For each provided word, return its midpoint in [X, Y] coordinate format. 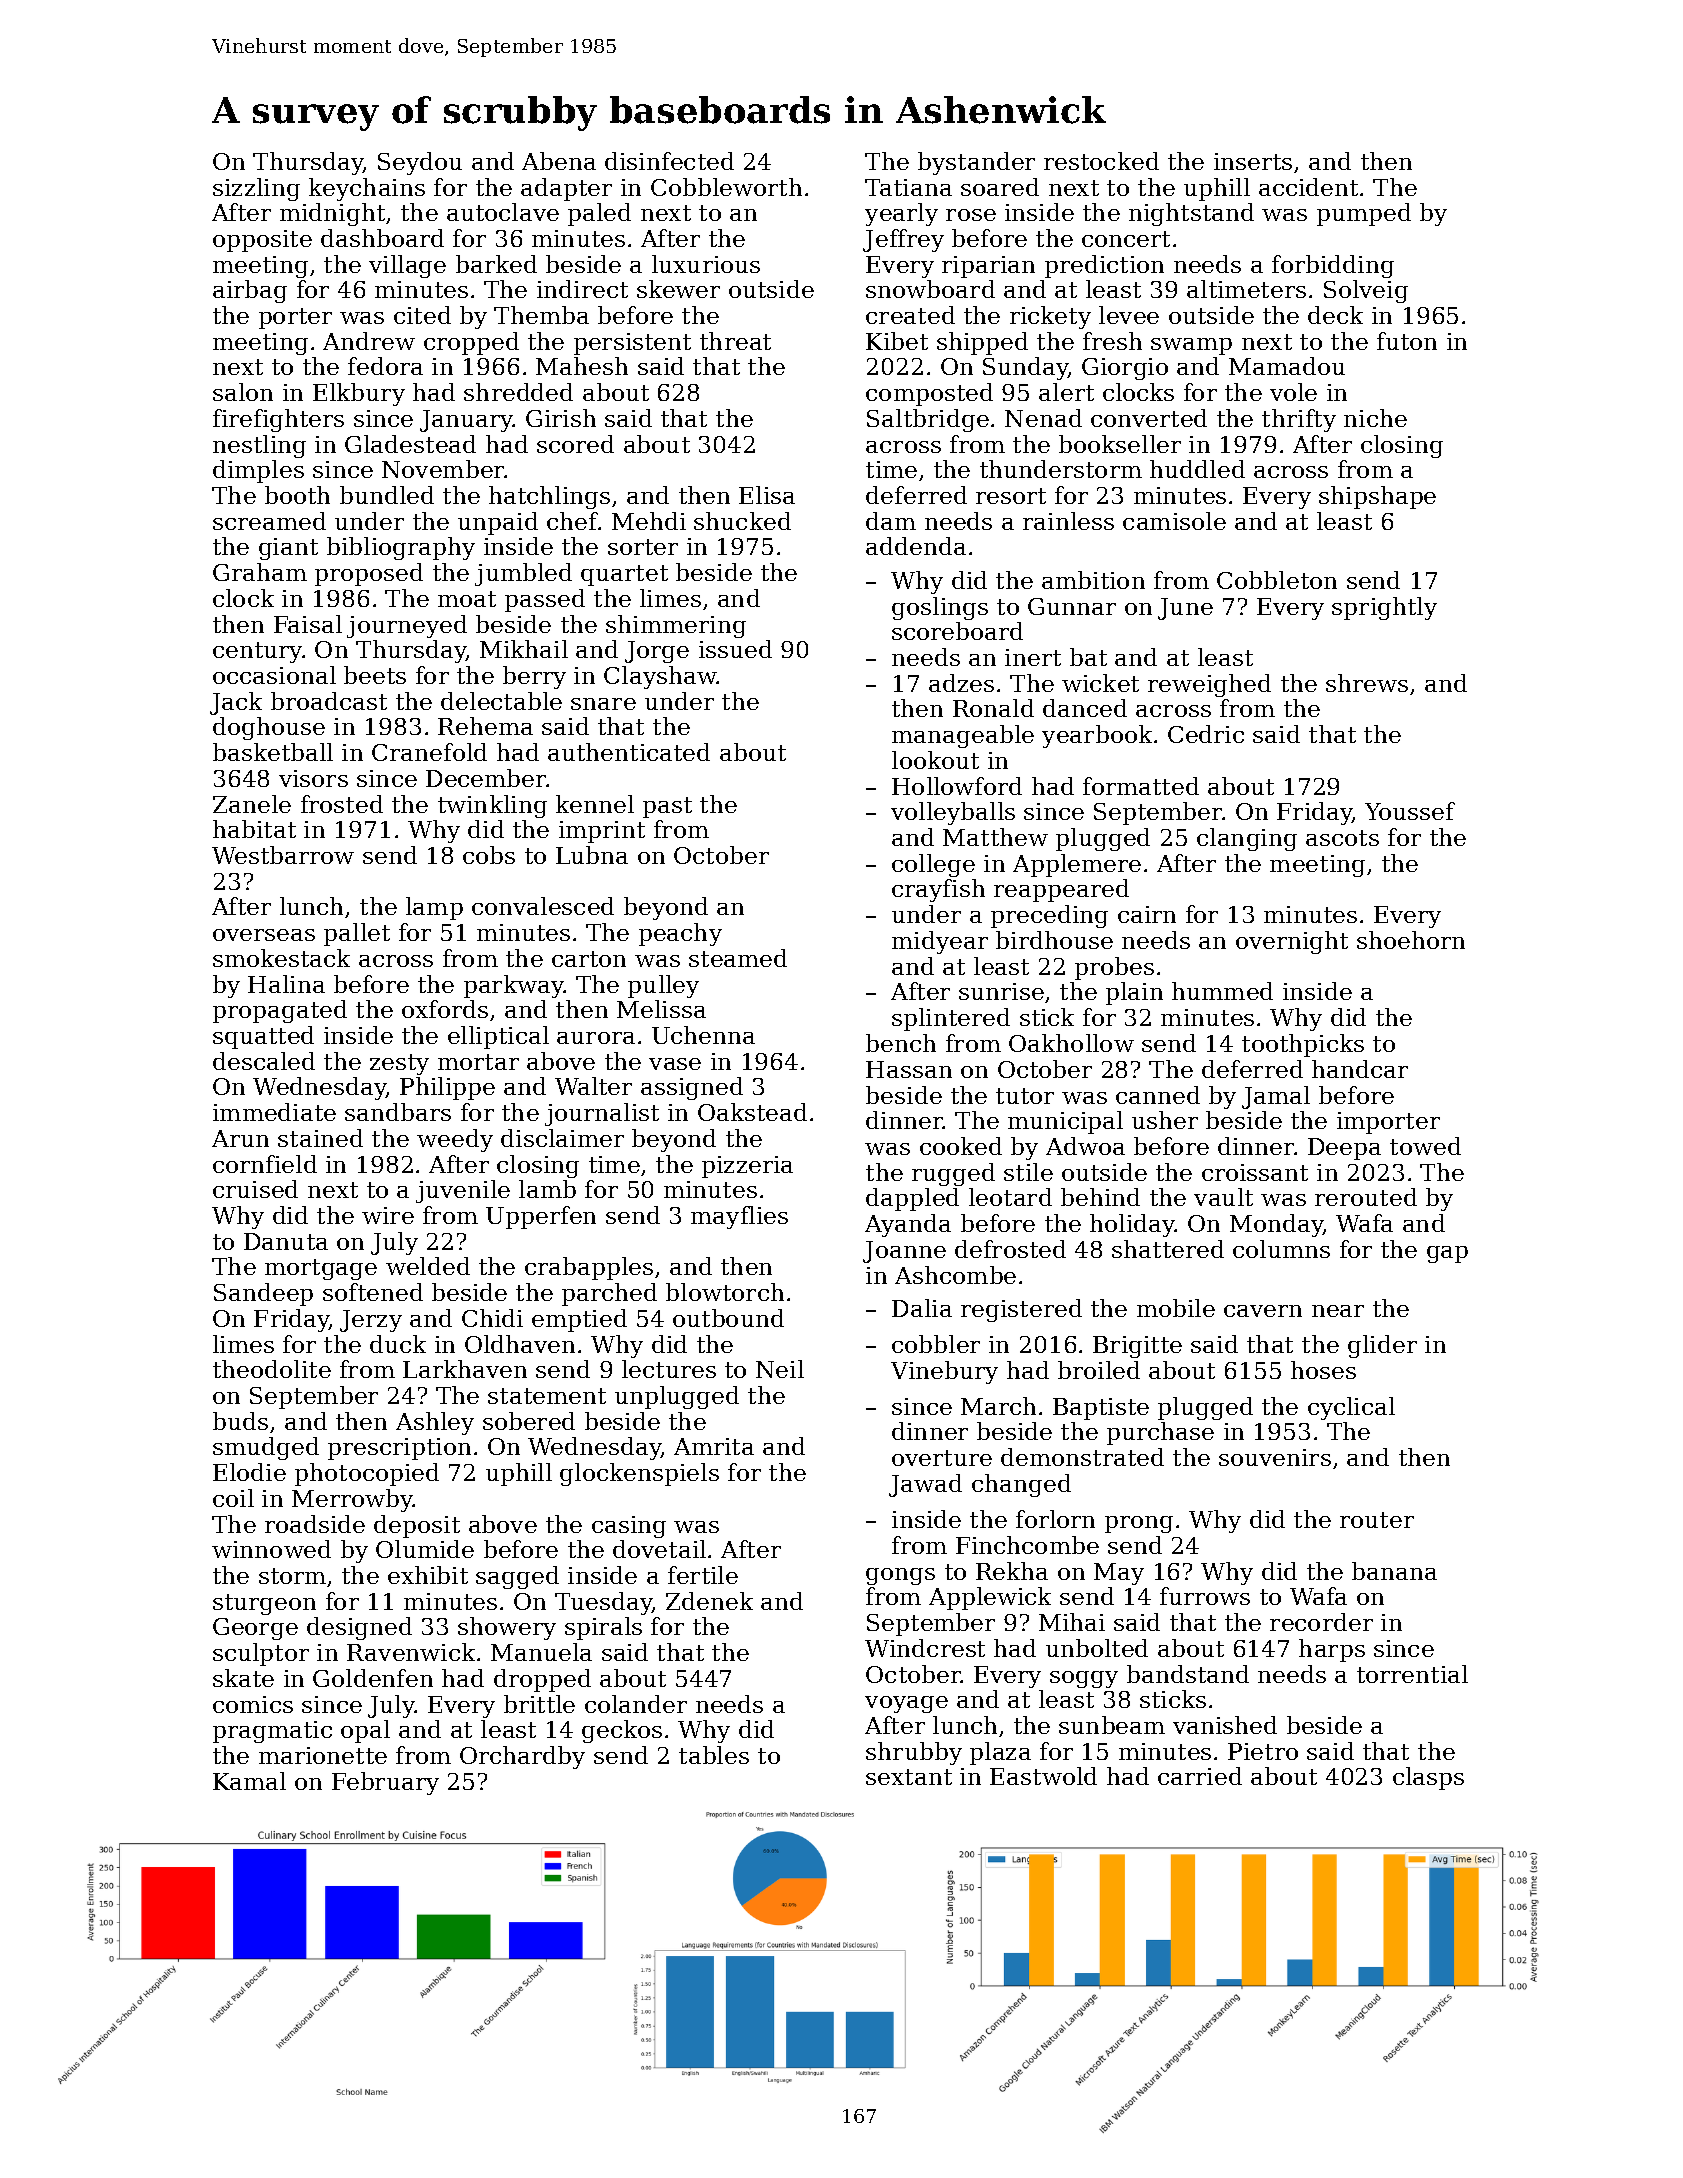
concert [1126, 239]
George [255, 1629]
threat [735, 341]
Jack [236, 703]
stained [320, 1138]
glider [1382, 1346]
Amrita [714, 1446]
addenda [916, 546]
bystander [976, 163]
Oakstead [752, 1112]
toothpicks [1303, 1045]
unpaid [498, 523]
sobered [529, 1421]
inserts [1253, 161]
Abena [559, 161]
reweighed [1209, 685]
